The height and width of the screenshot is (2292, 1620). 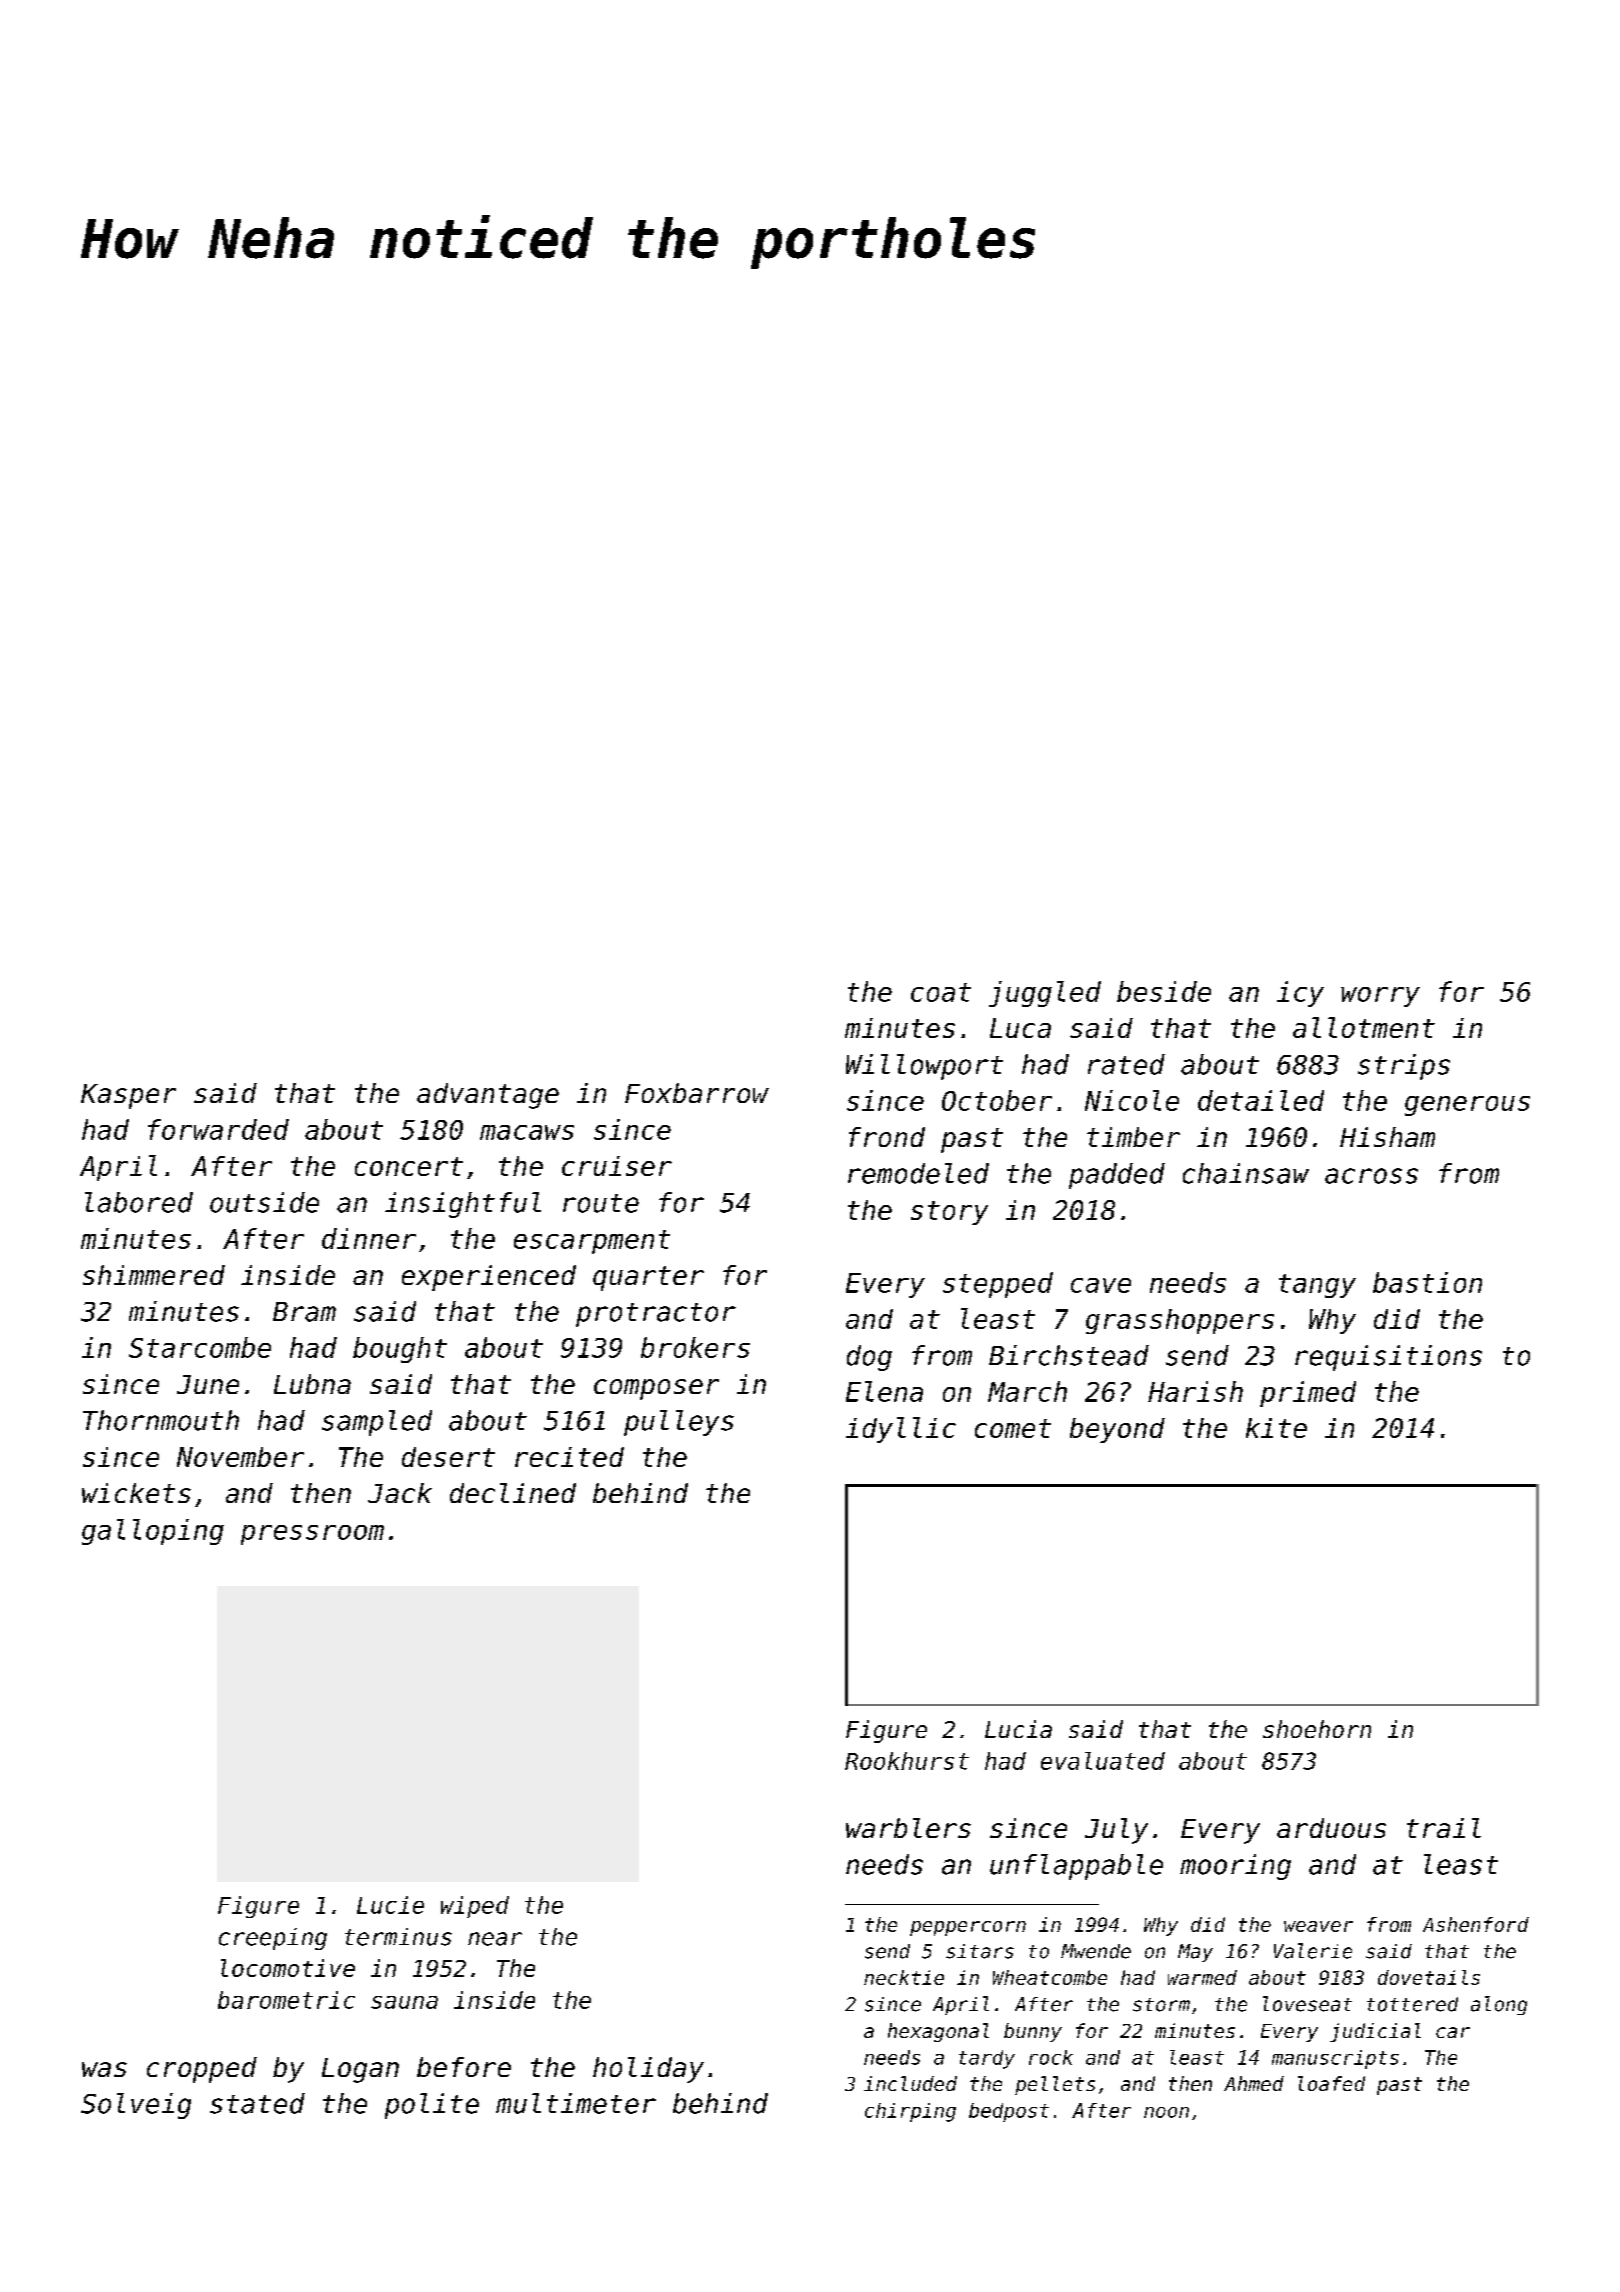 I want to click on worry, so click(x=1380, y=997).
